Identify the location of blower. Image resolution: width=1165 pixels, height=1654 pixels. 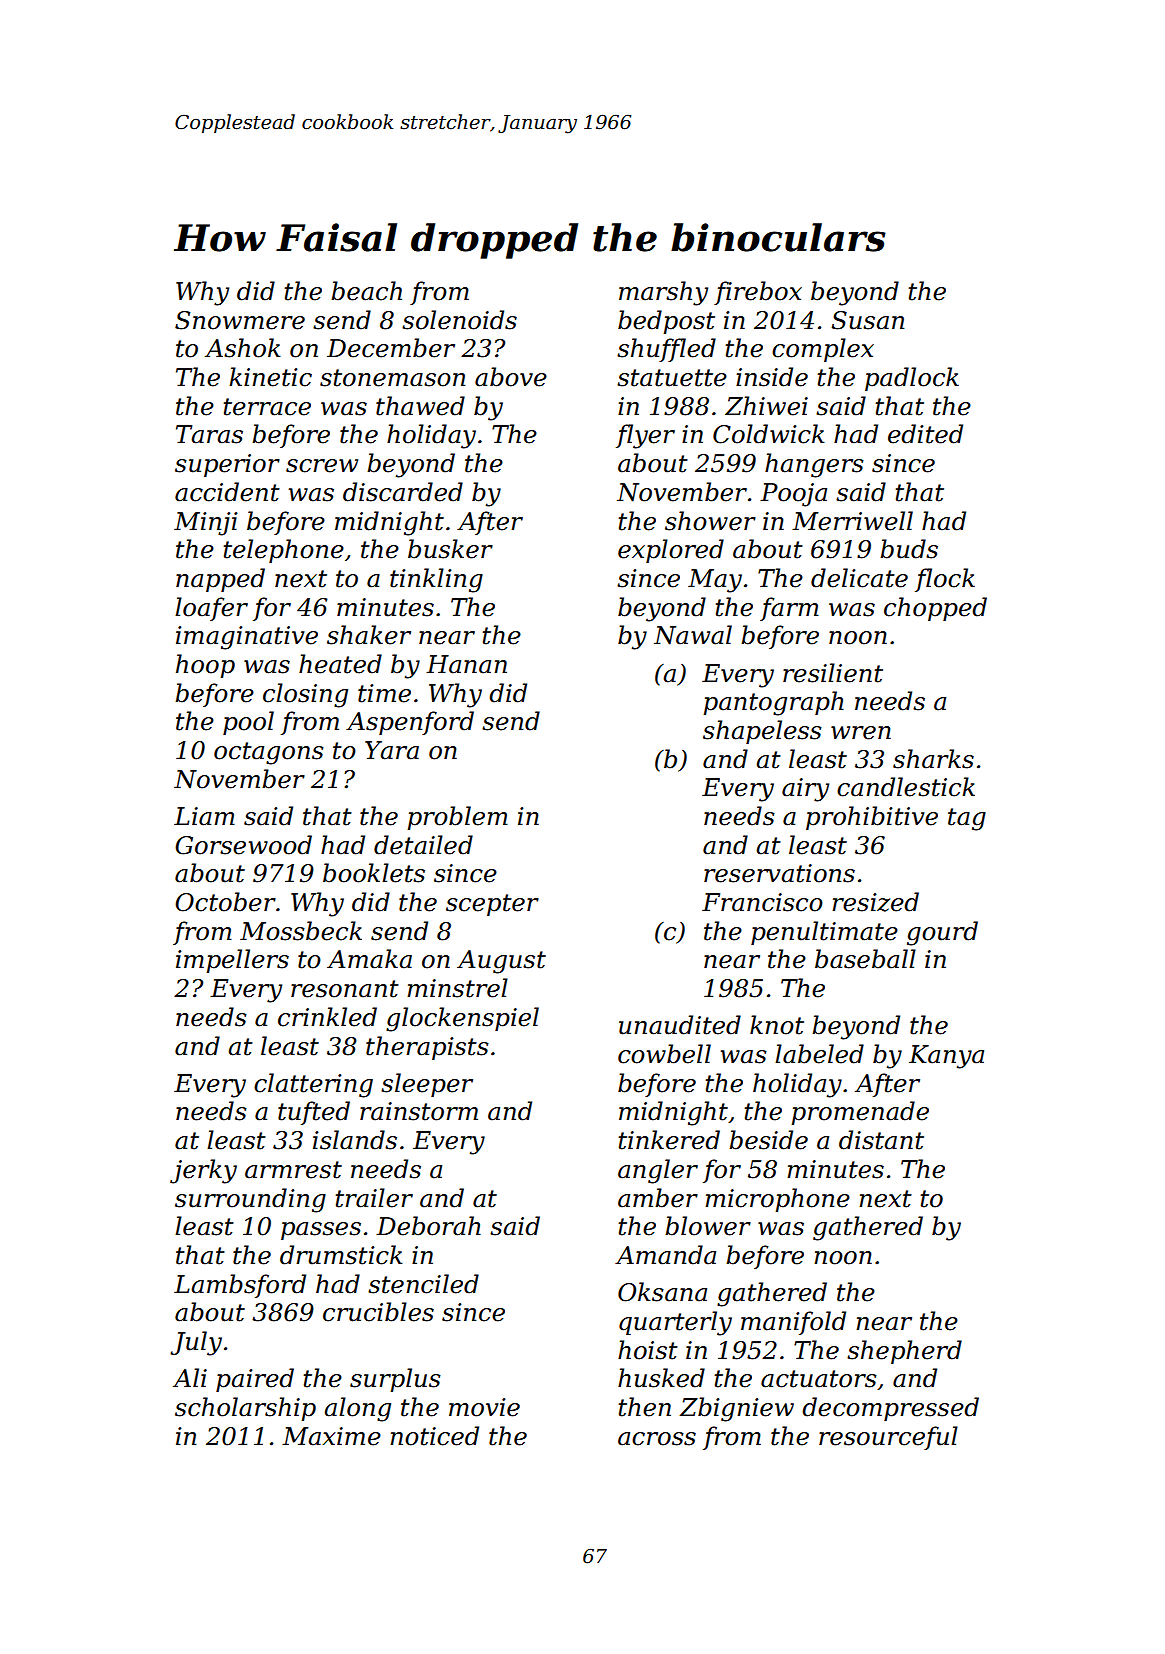
(708, 1226).
